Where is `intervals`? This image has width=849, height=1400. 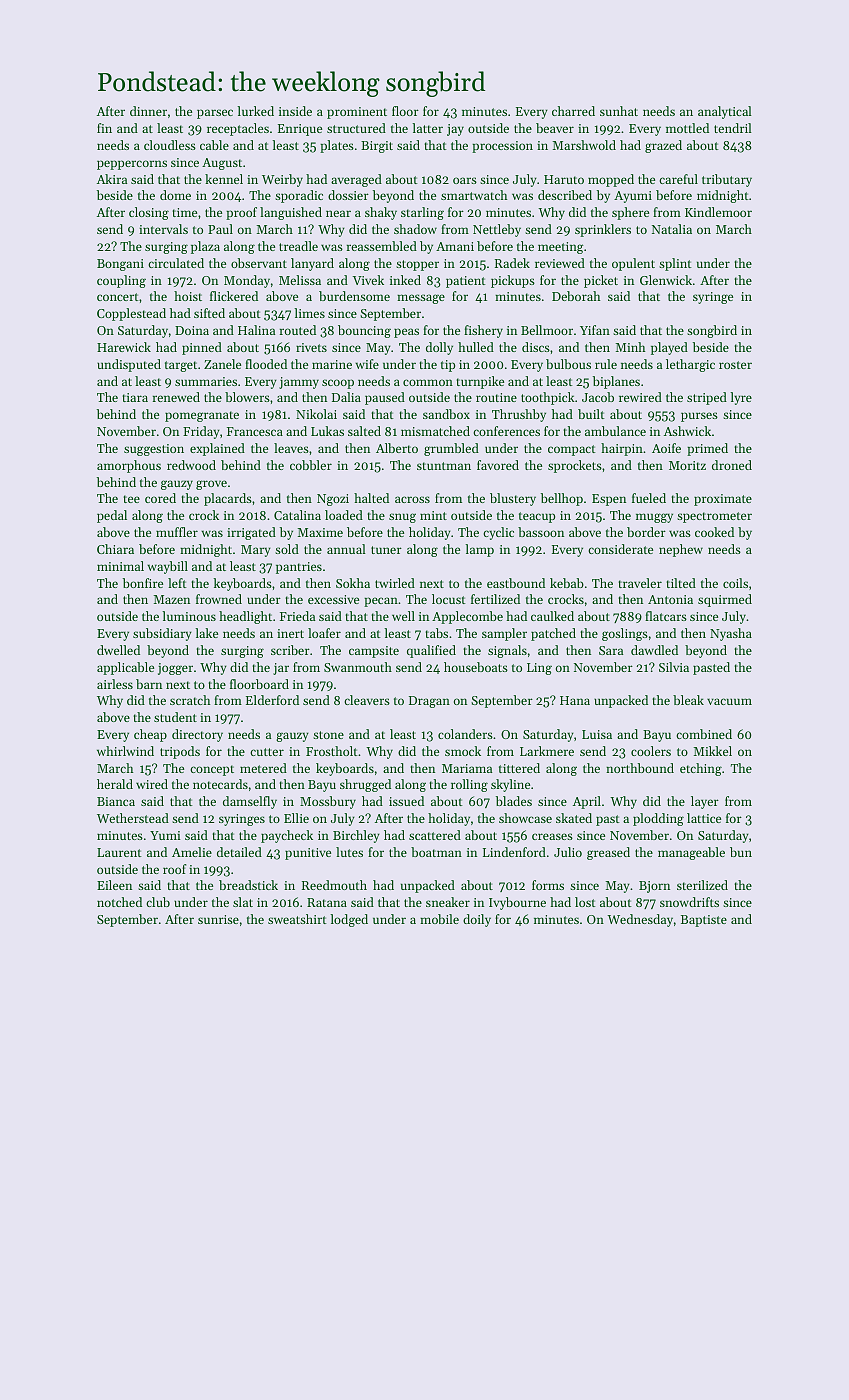 intervals is located at coordinates (163, 229).
